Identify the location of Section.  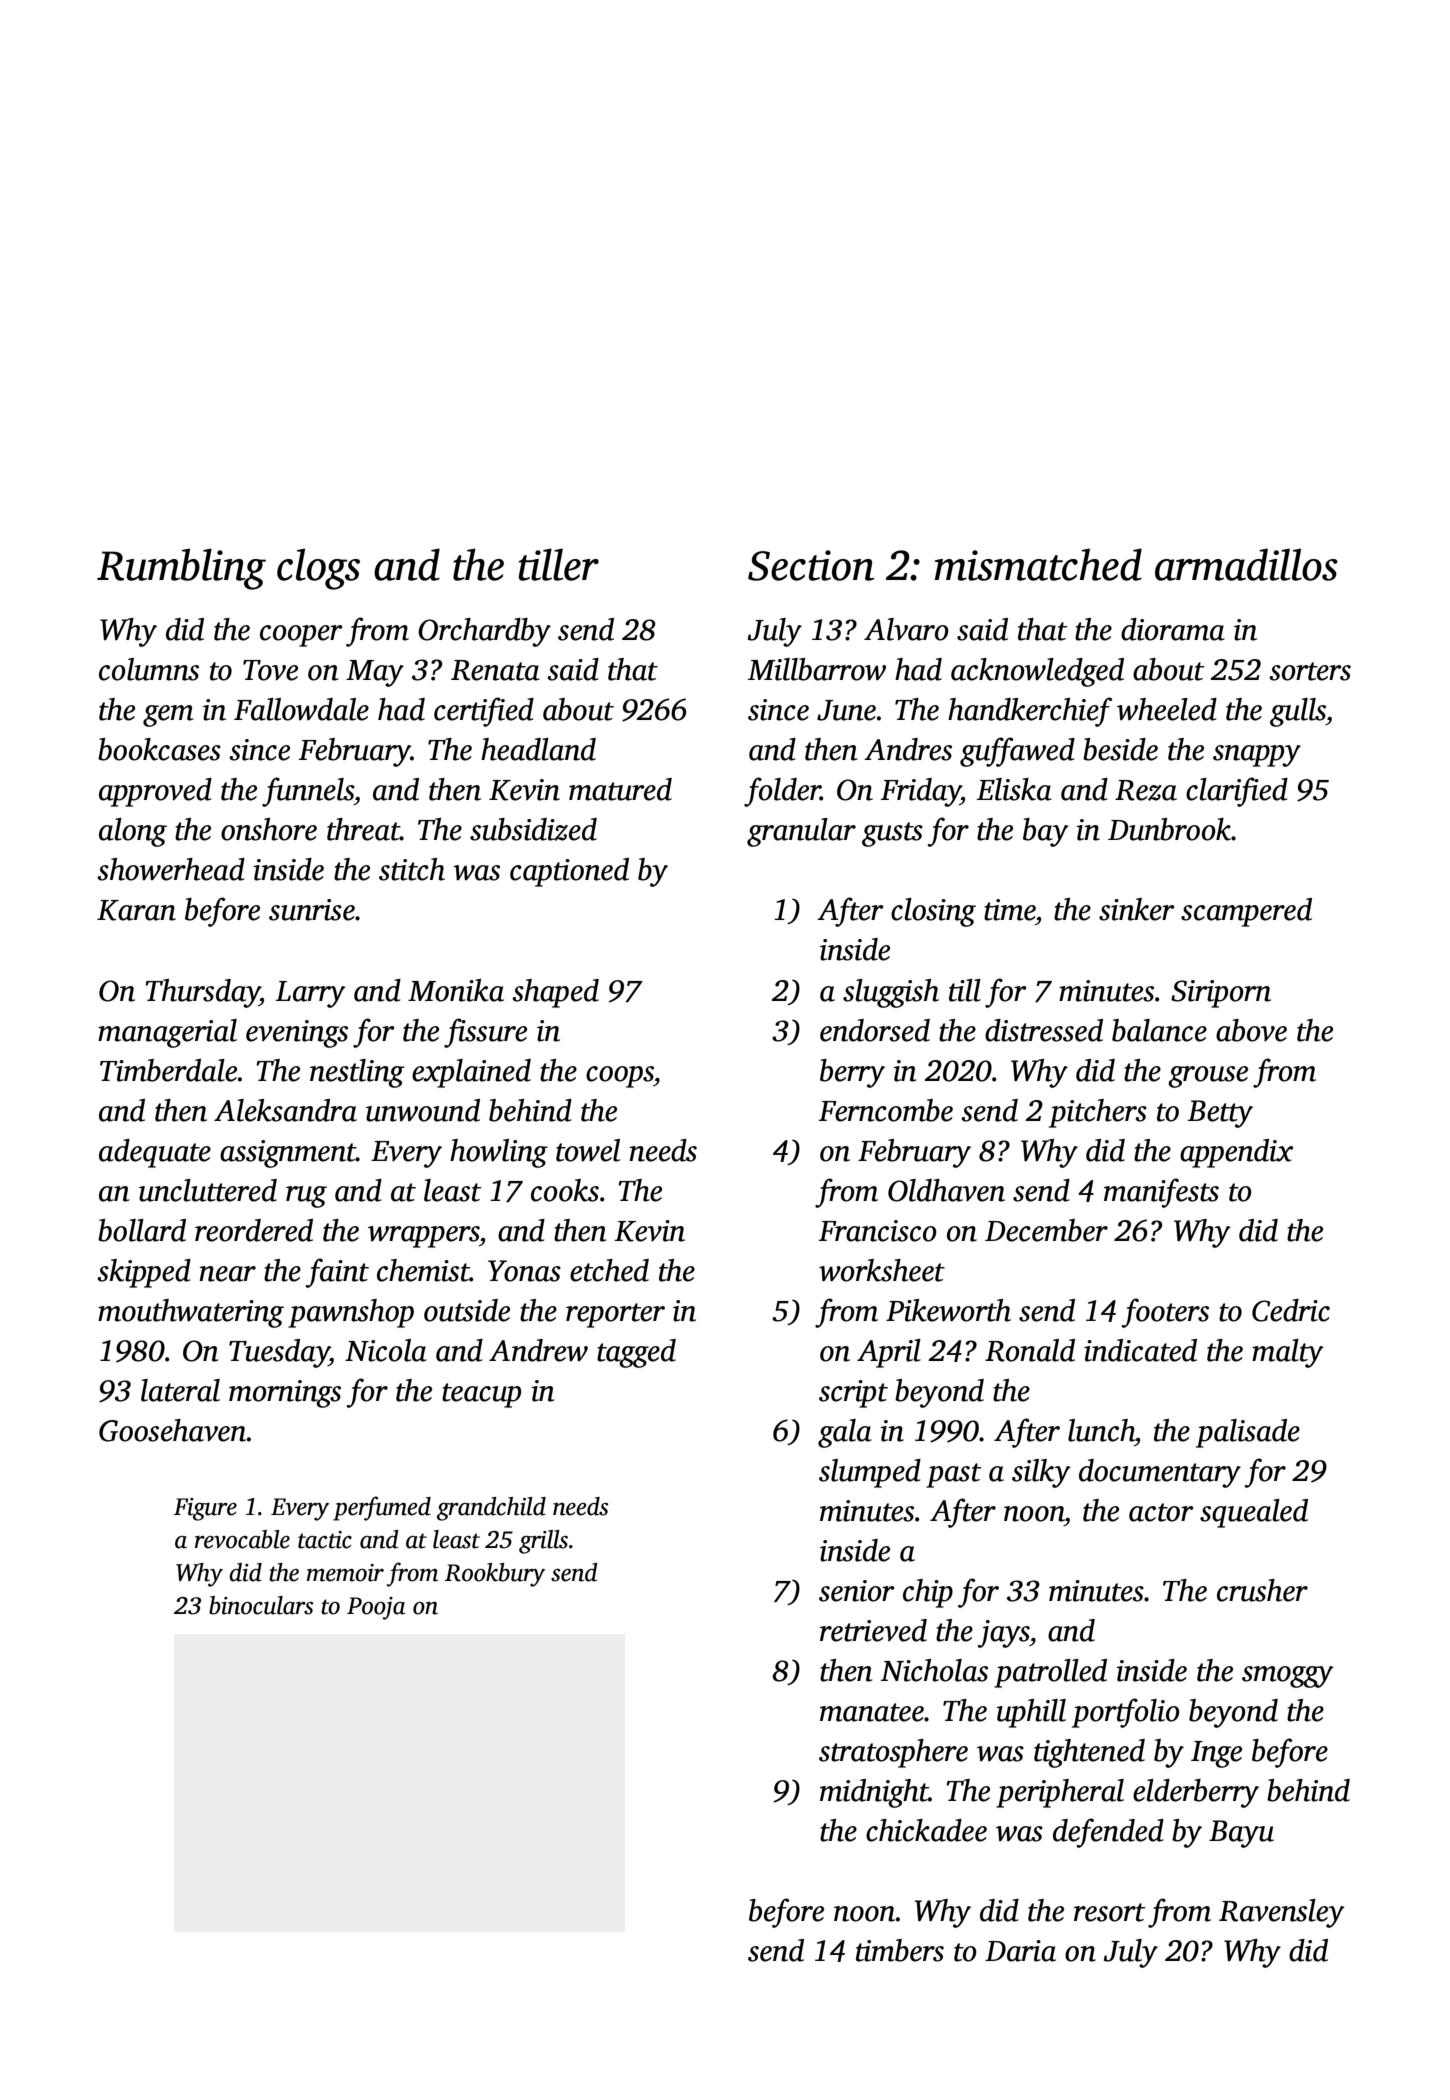
(811, 565).
